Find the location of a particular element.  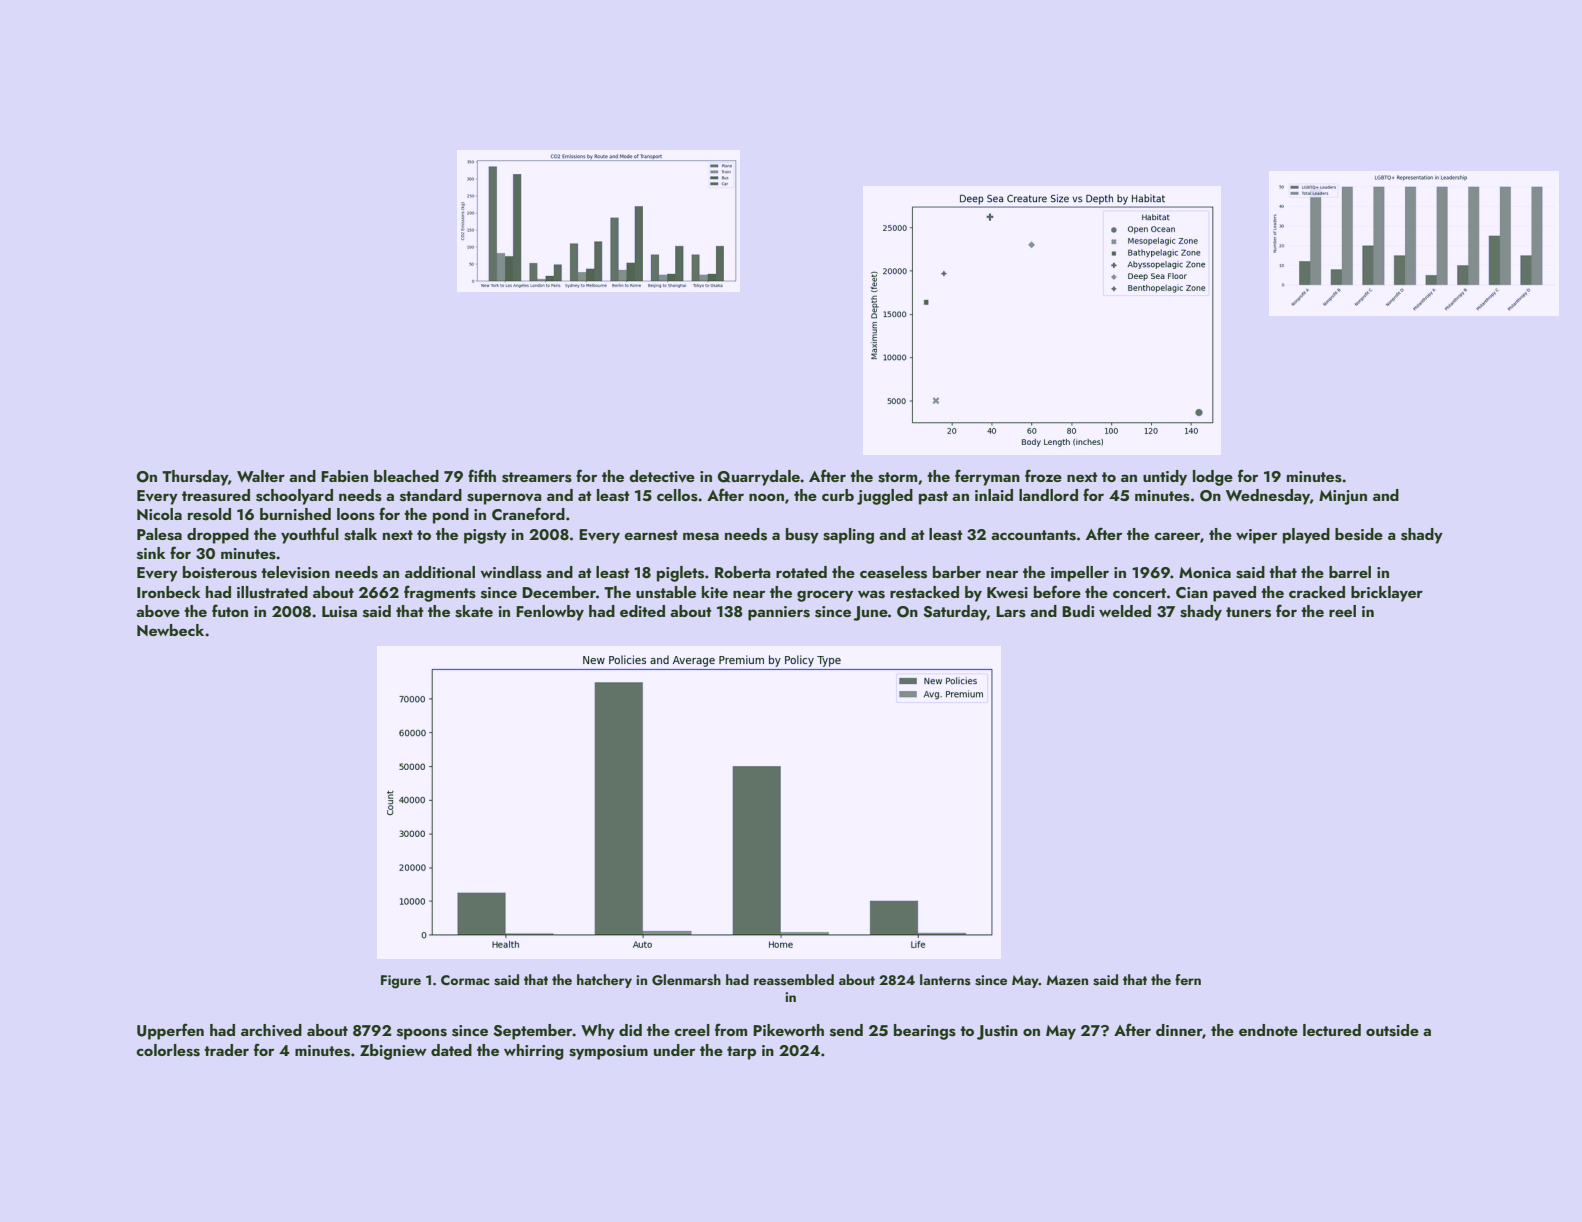

tuners is located at coordinates (1248, 612).
